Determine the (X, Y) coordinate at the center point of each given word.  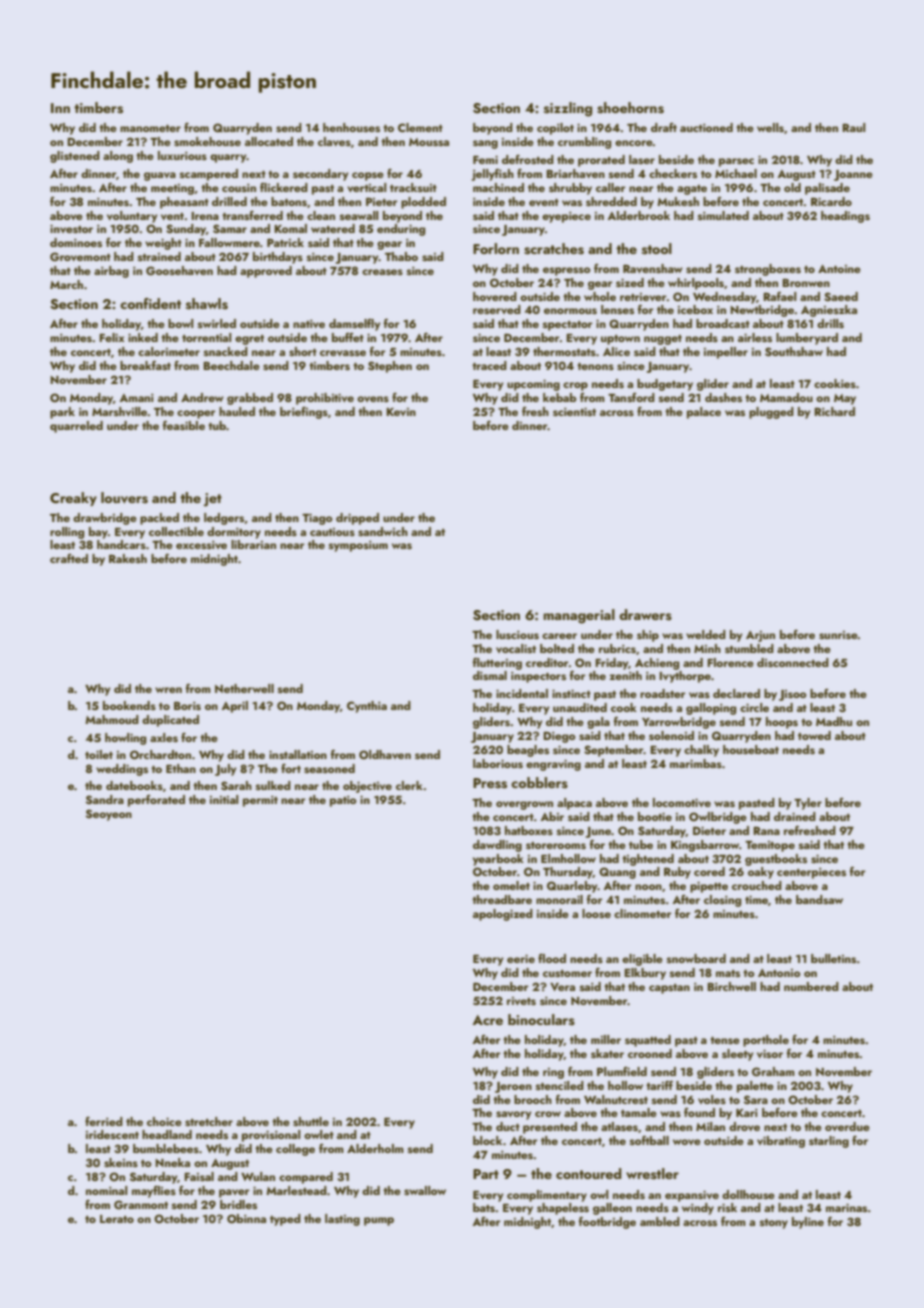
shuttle (311, 1121)
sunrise (838, 635)
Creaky (73, 499)
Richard (835, 411)
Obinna (246, 1218)
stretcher (209, 1121)
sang (485, 144)
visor (770, 1053)
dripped (357, 519)
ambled (660, 1221)
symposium (358, 546)
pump (379, 1221)
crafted (69, 558)
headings (845, 217)
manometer (150, 128)
